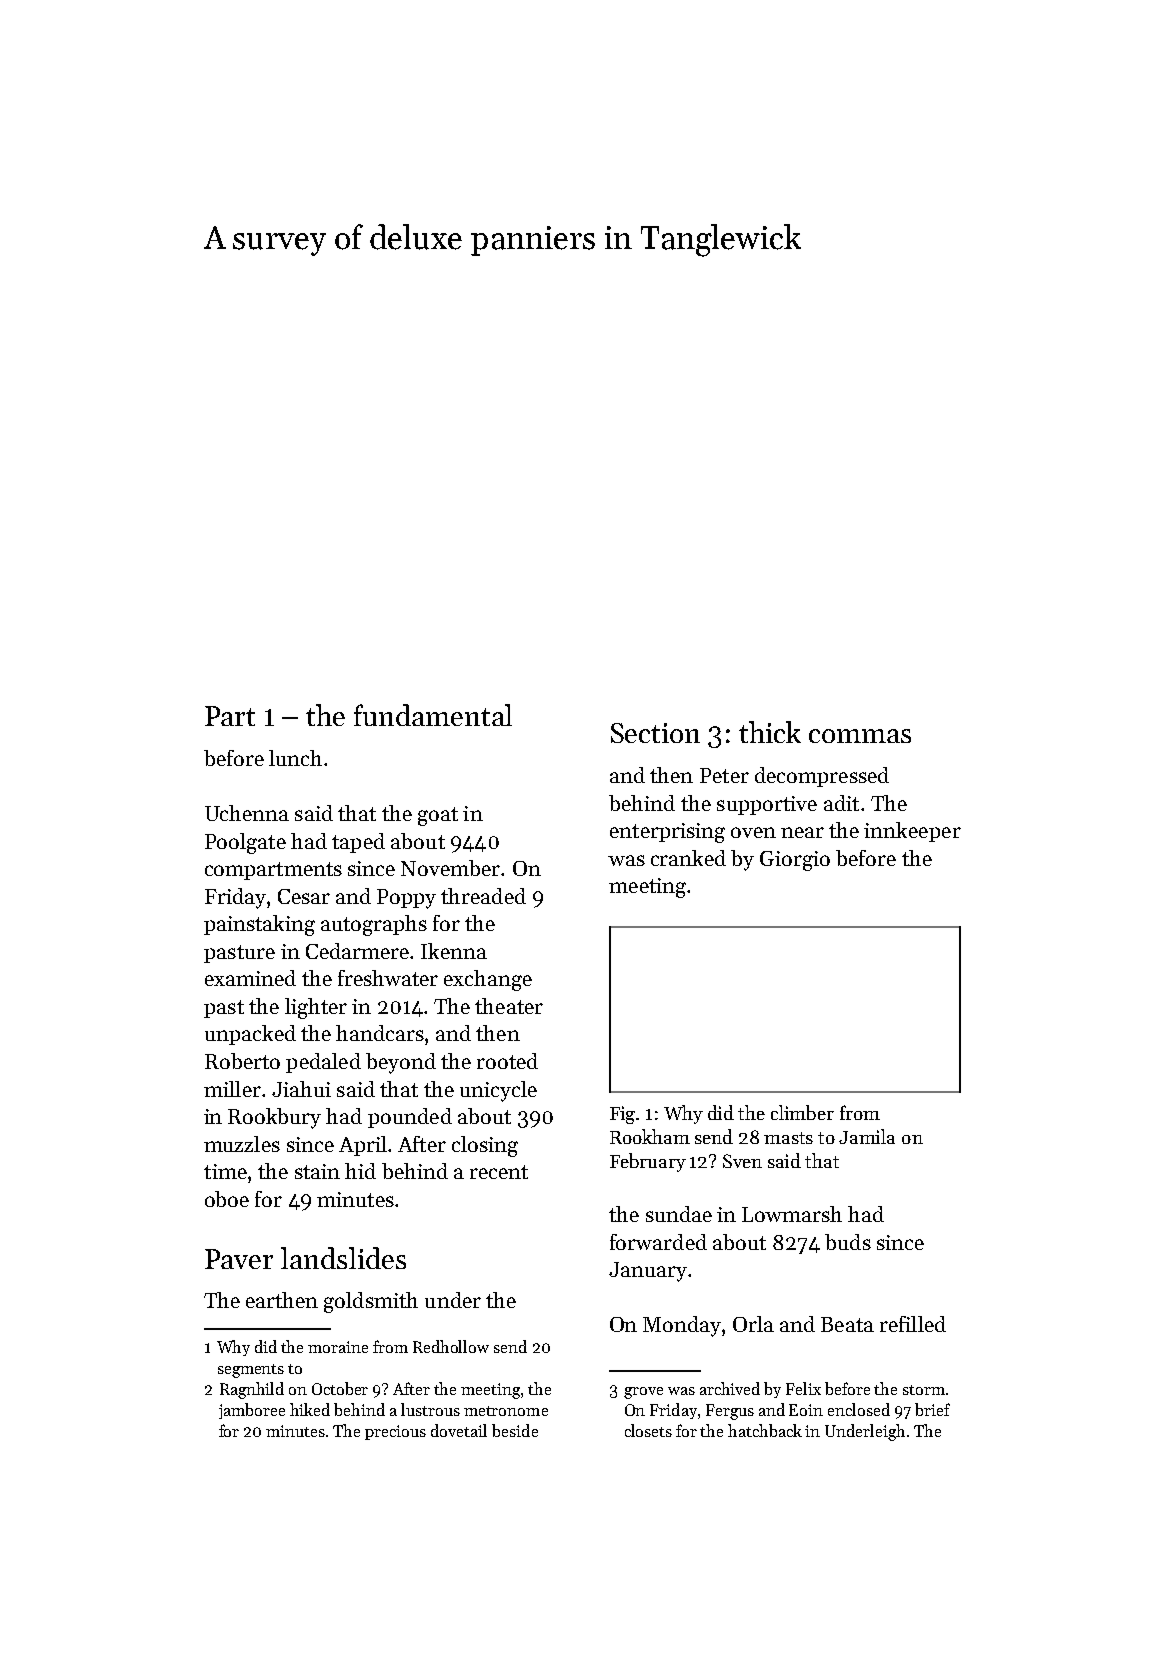 This screenshot has width=1165, height=1654. What do you see at coordinates (395, 1432) in the screenshot?
I see `precious` at bounding box center [395, 1432].
